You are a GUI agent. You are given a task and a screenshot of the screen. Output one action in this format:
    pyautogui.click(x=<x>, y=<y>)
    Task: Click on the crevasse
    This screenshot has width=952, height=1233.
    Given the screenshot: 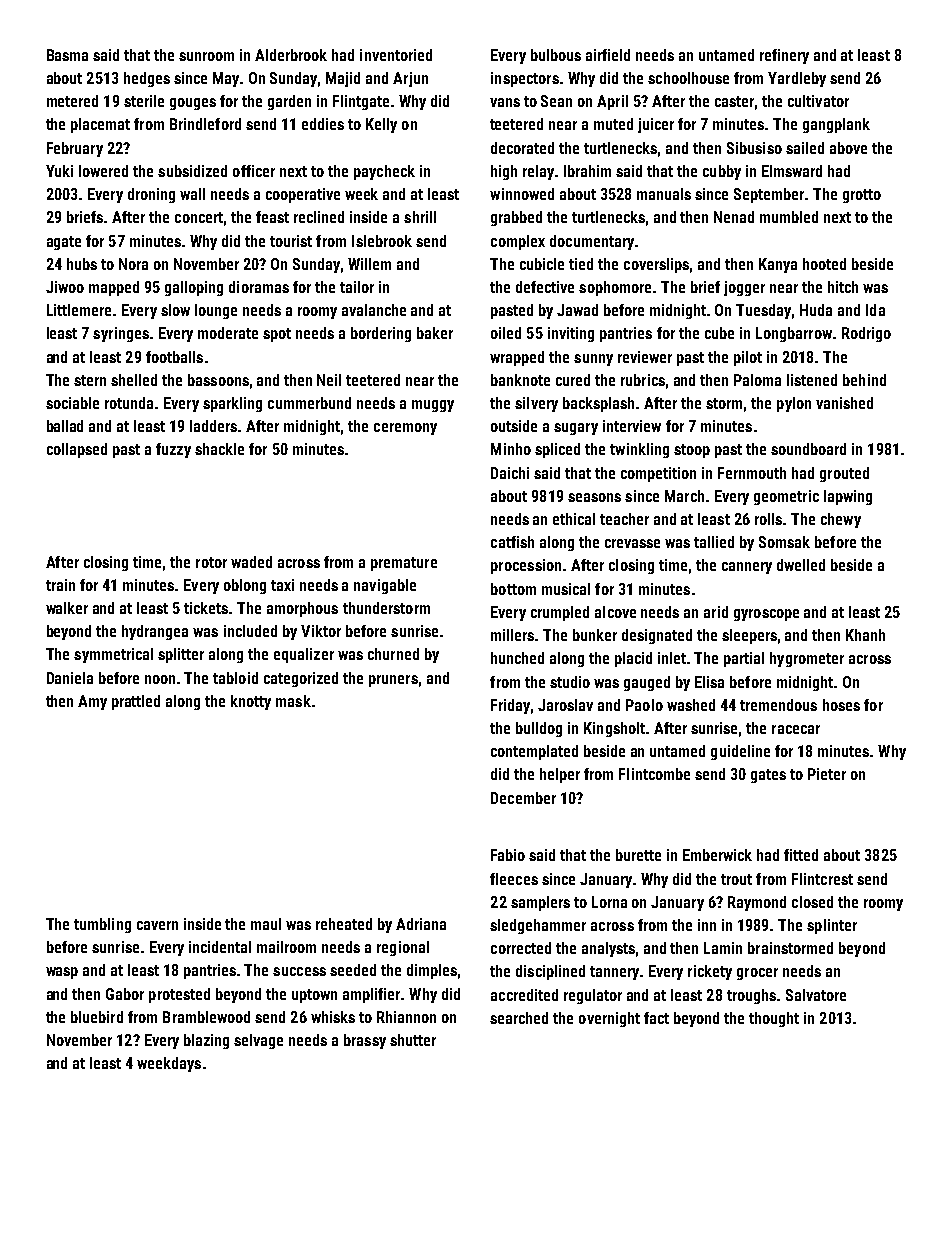 What is the action you would take?
    pyautogui.click(x=632, y=543)
